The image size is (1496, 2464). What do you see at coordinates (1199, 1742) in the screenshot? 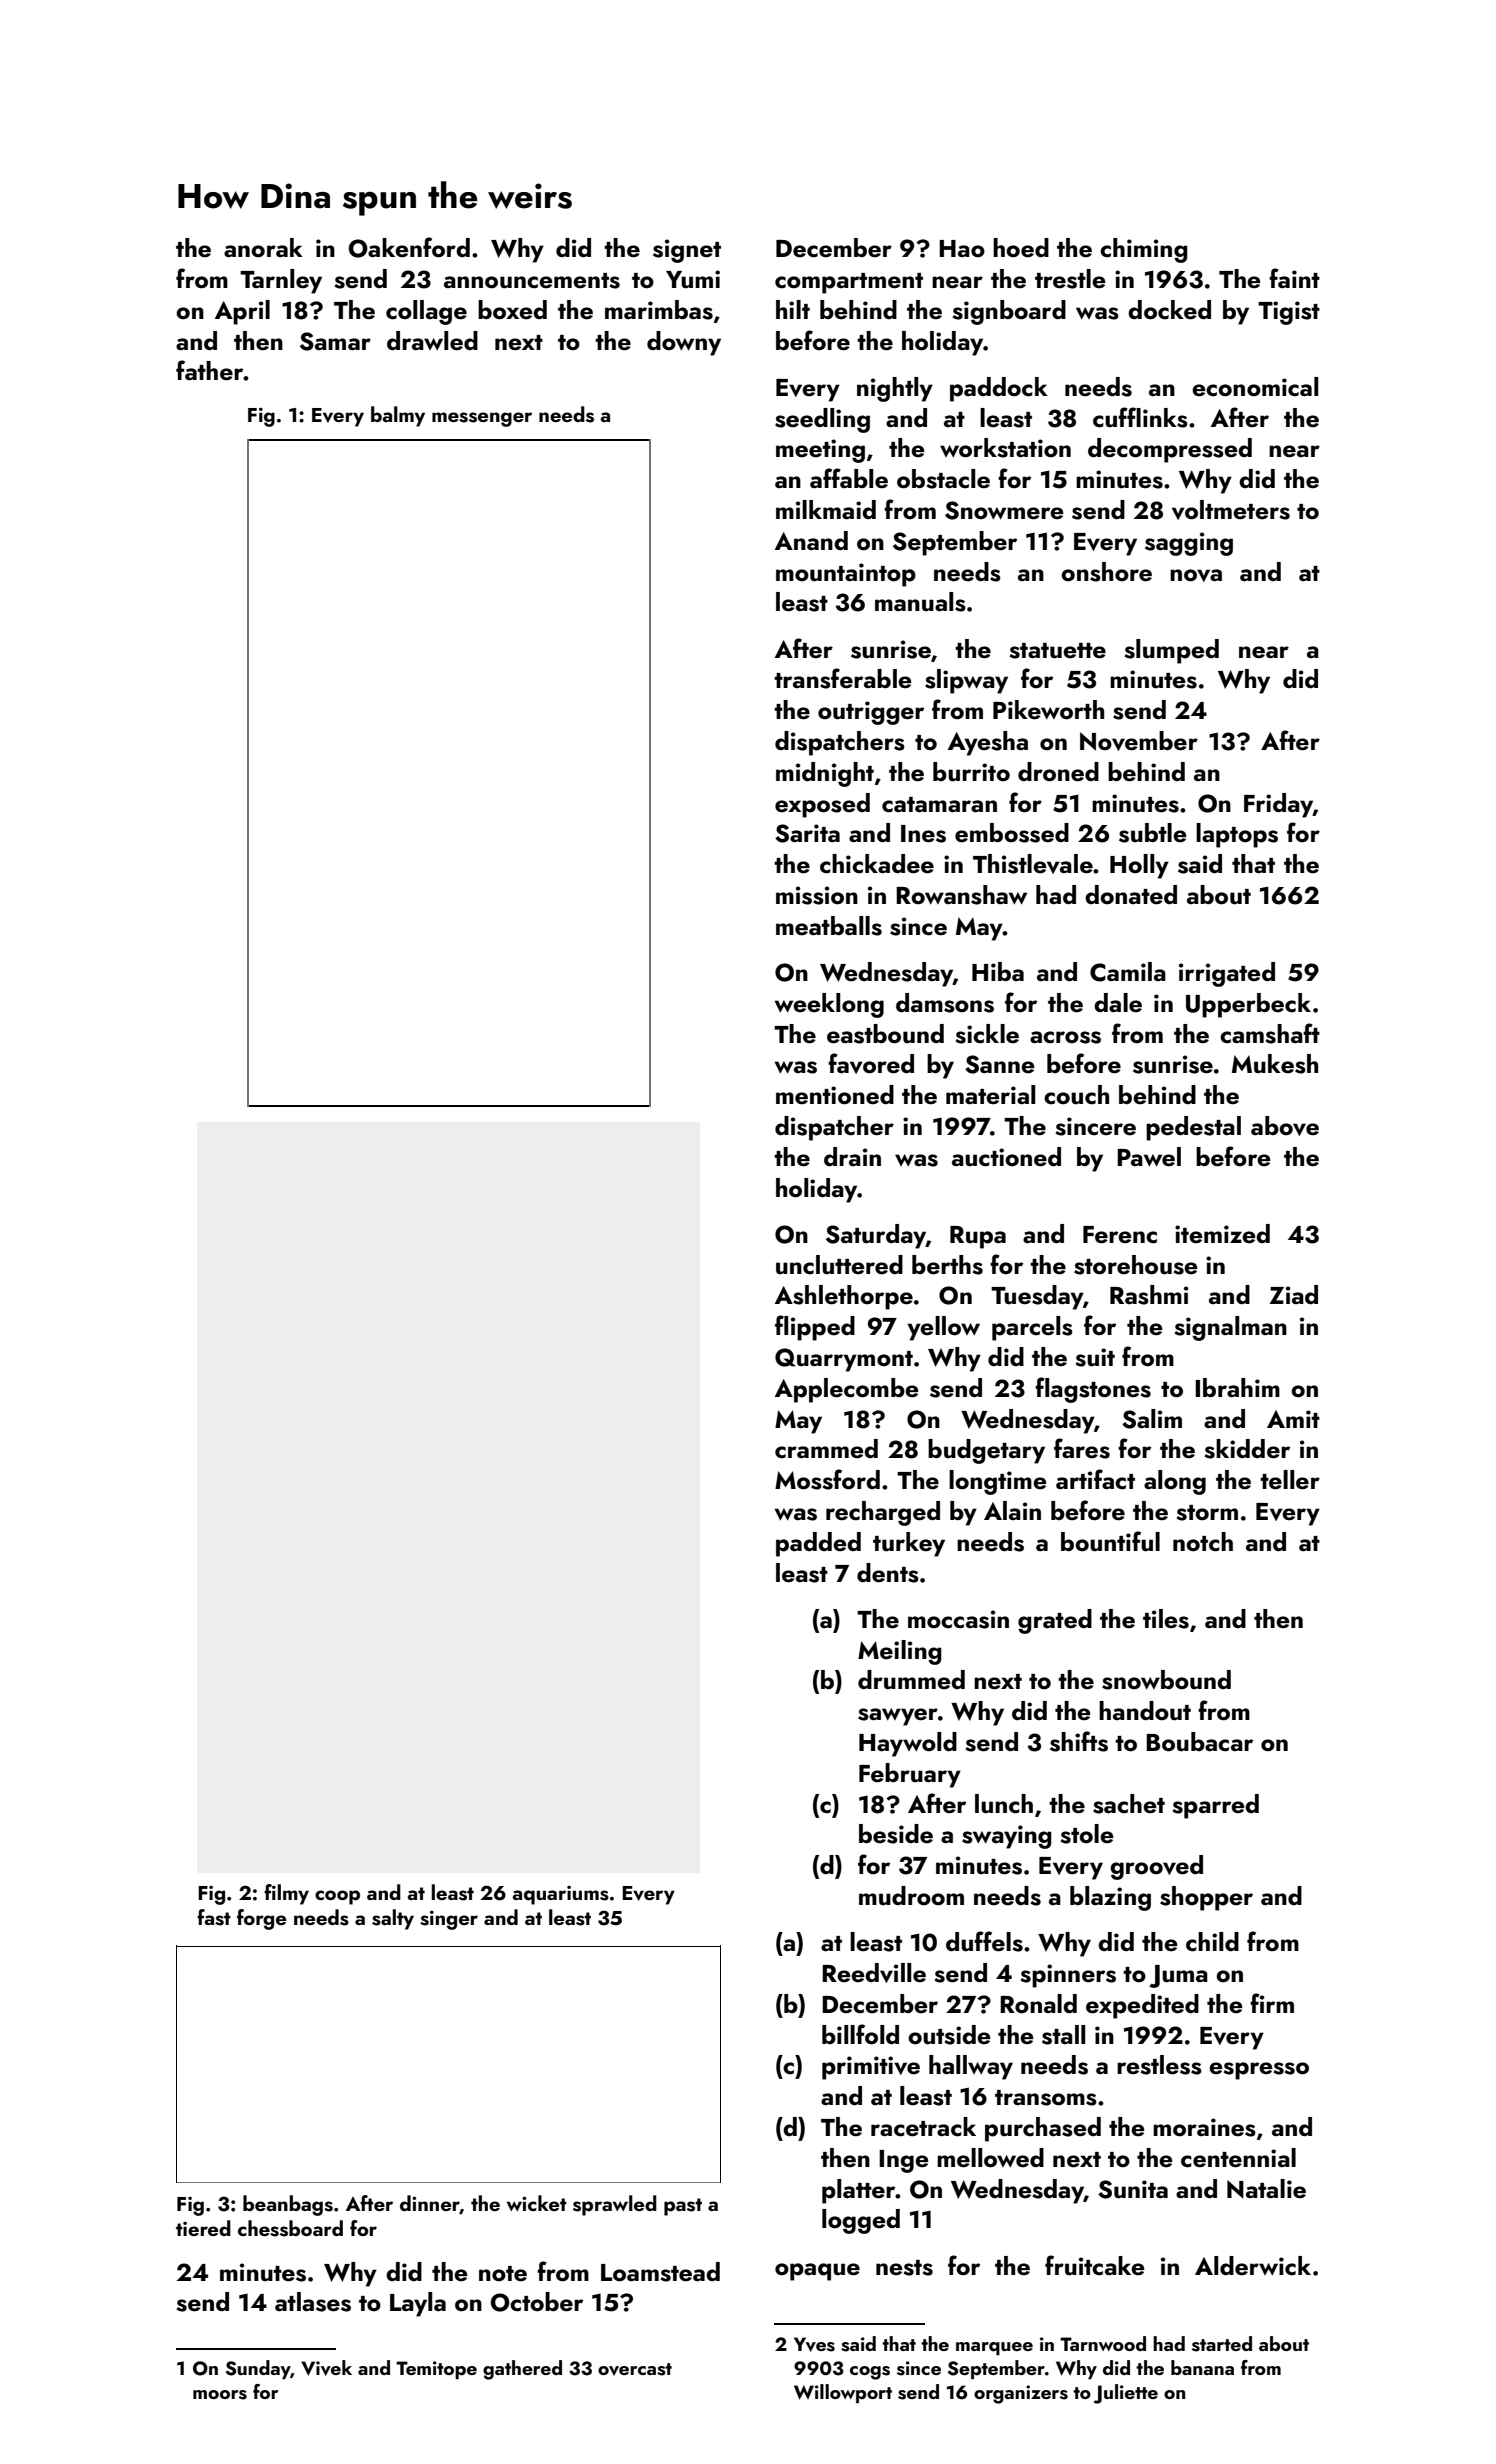
I see `Boubacar` at bounding box center [1199, 1742].
